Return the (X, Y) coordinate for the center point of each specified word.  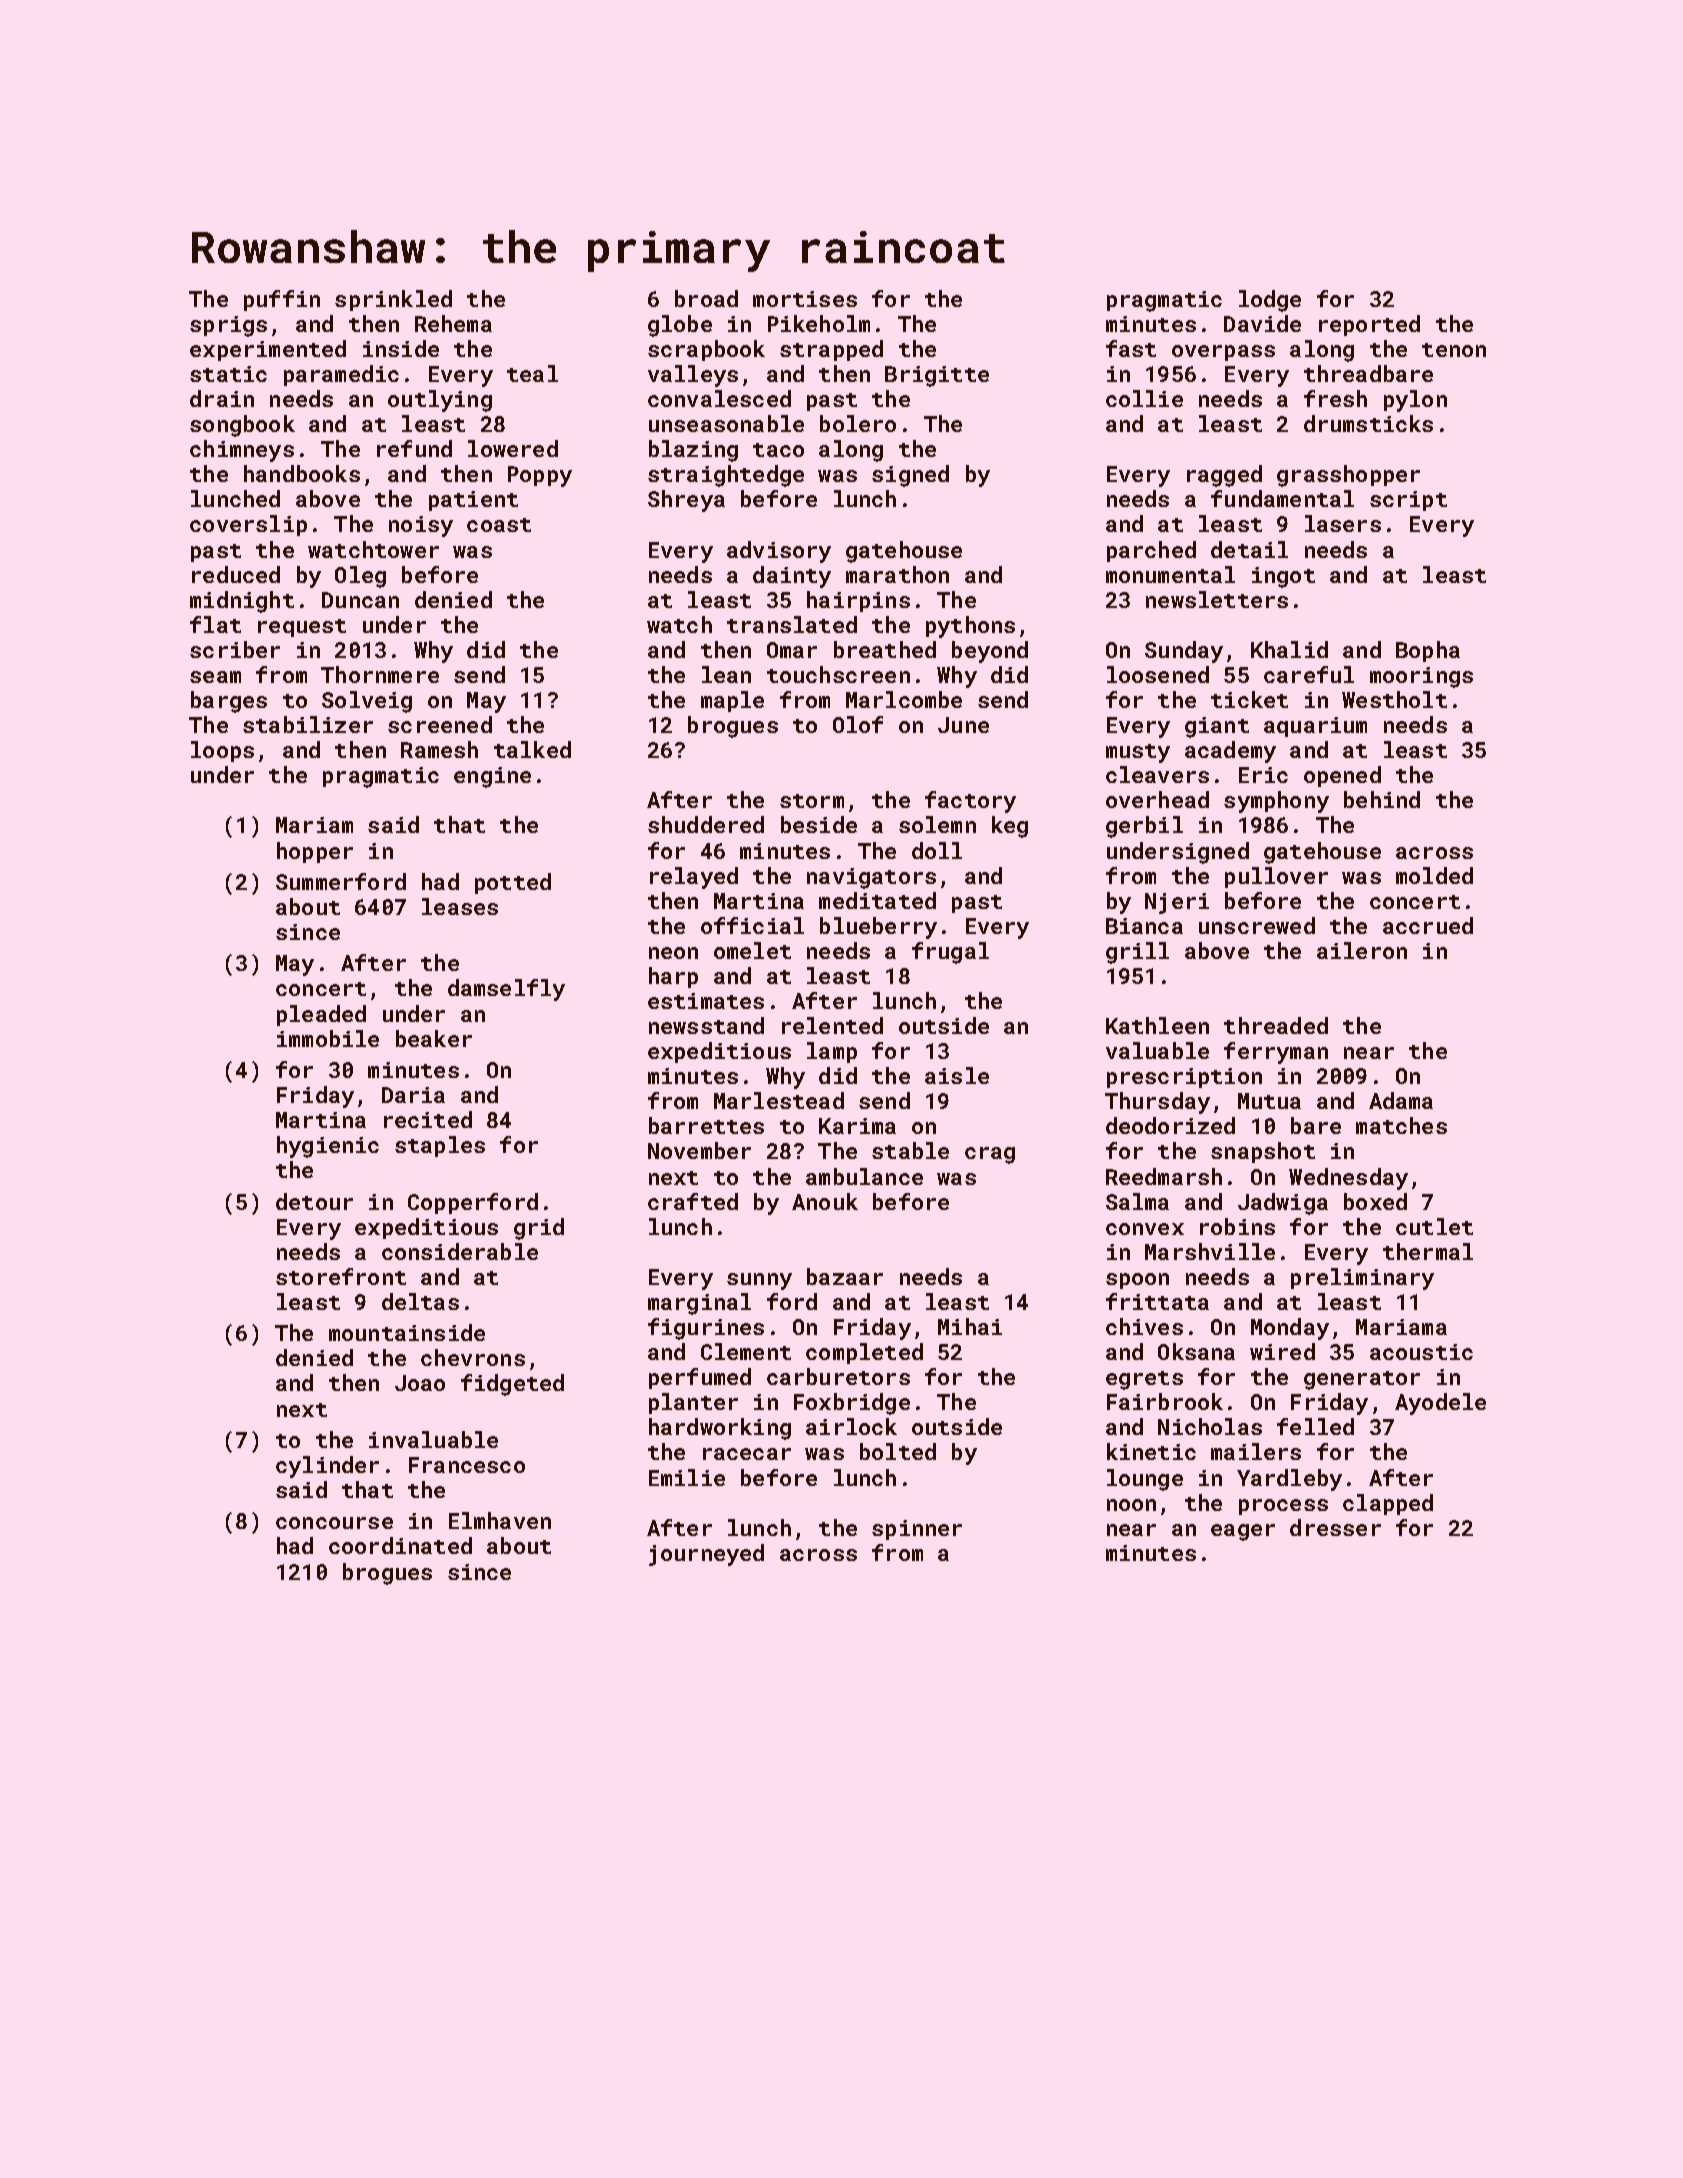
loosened (1158, 674)
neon (673, 953)
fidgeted (512, 1385)
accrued (1428, 925)
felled (1315, 1426)
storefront (341, 1276)
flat (215, 624)
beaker (434, 1038)
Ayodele (1440, 1404)
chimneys (242, 451)
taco (778, 450)
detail (1249, 549)
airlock (851, 1426)
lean (726, 674)
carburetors (838, 1376)
